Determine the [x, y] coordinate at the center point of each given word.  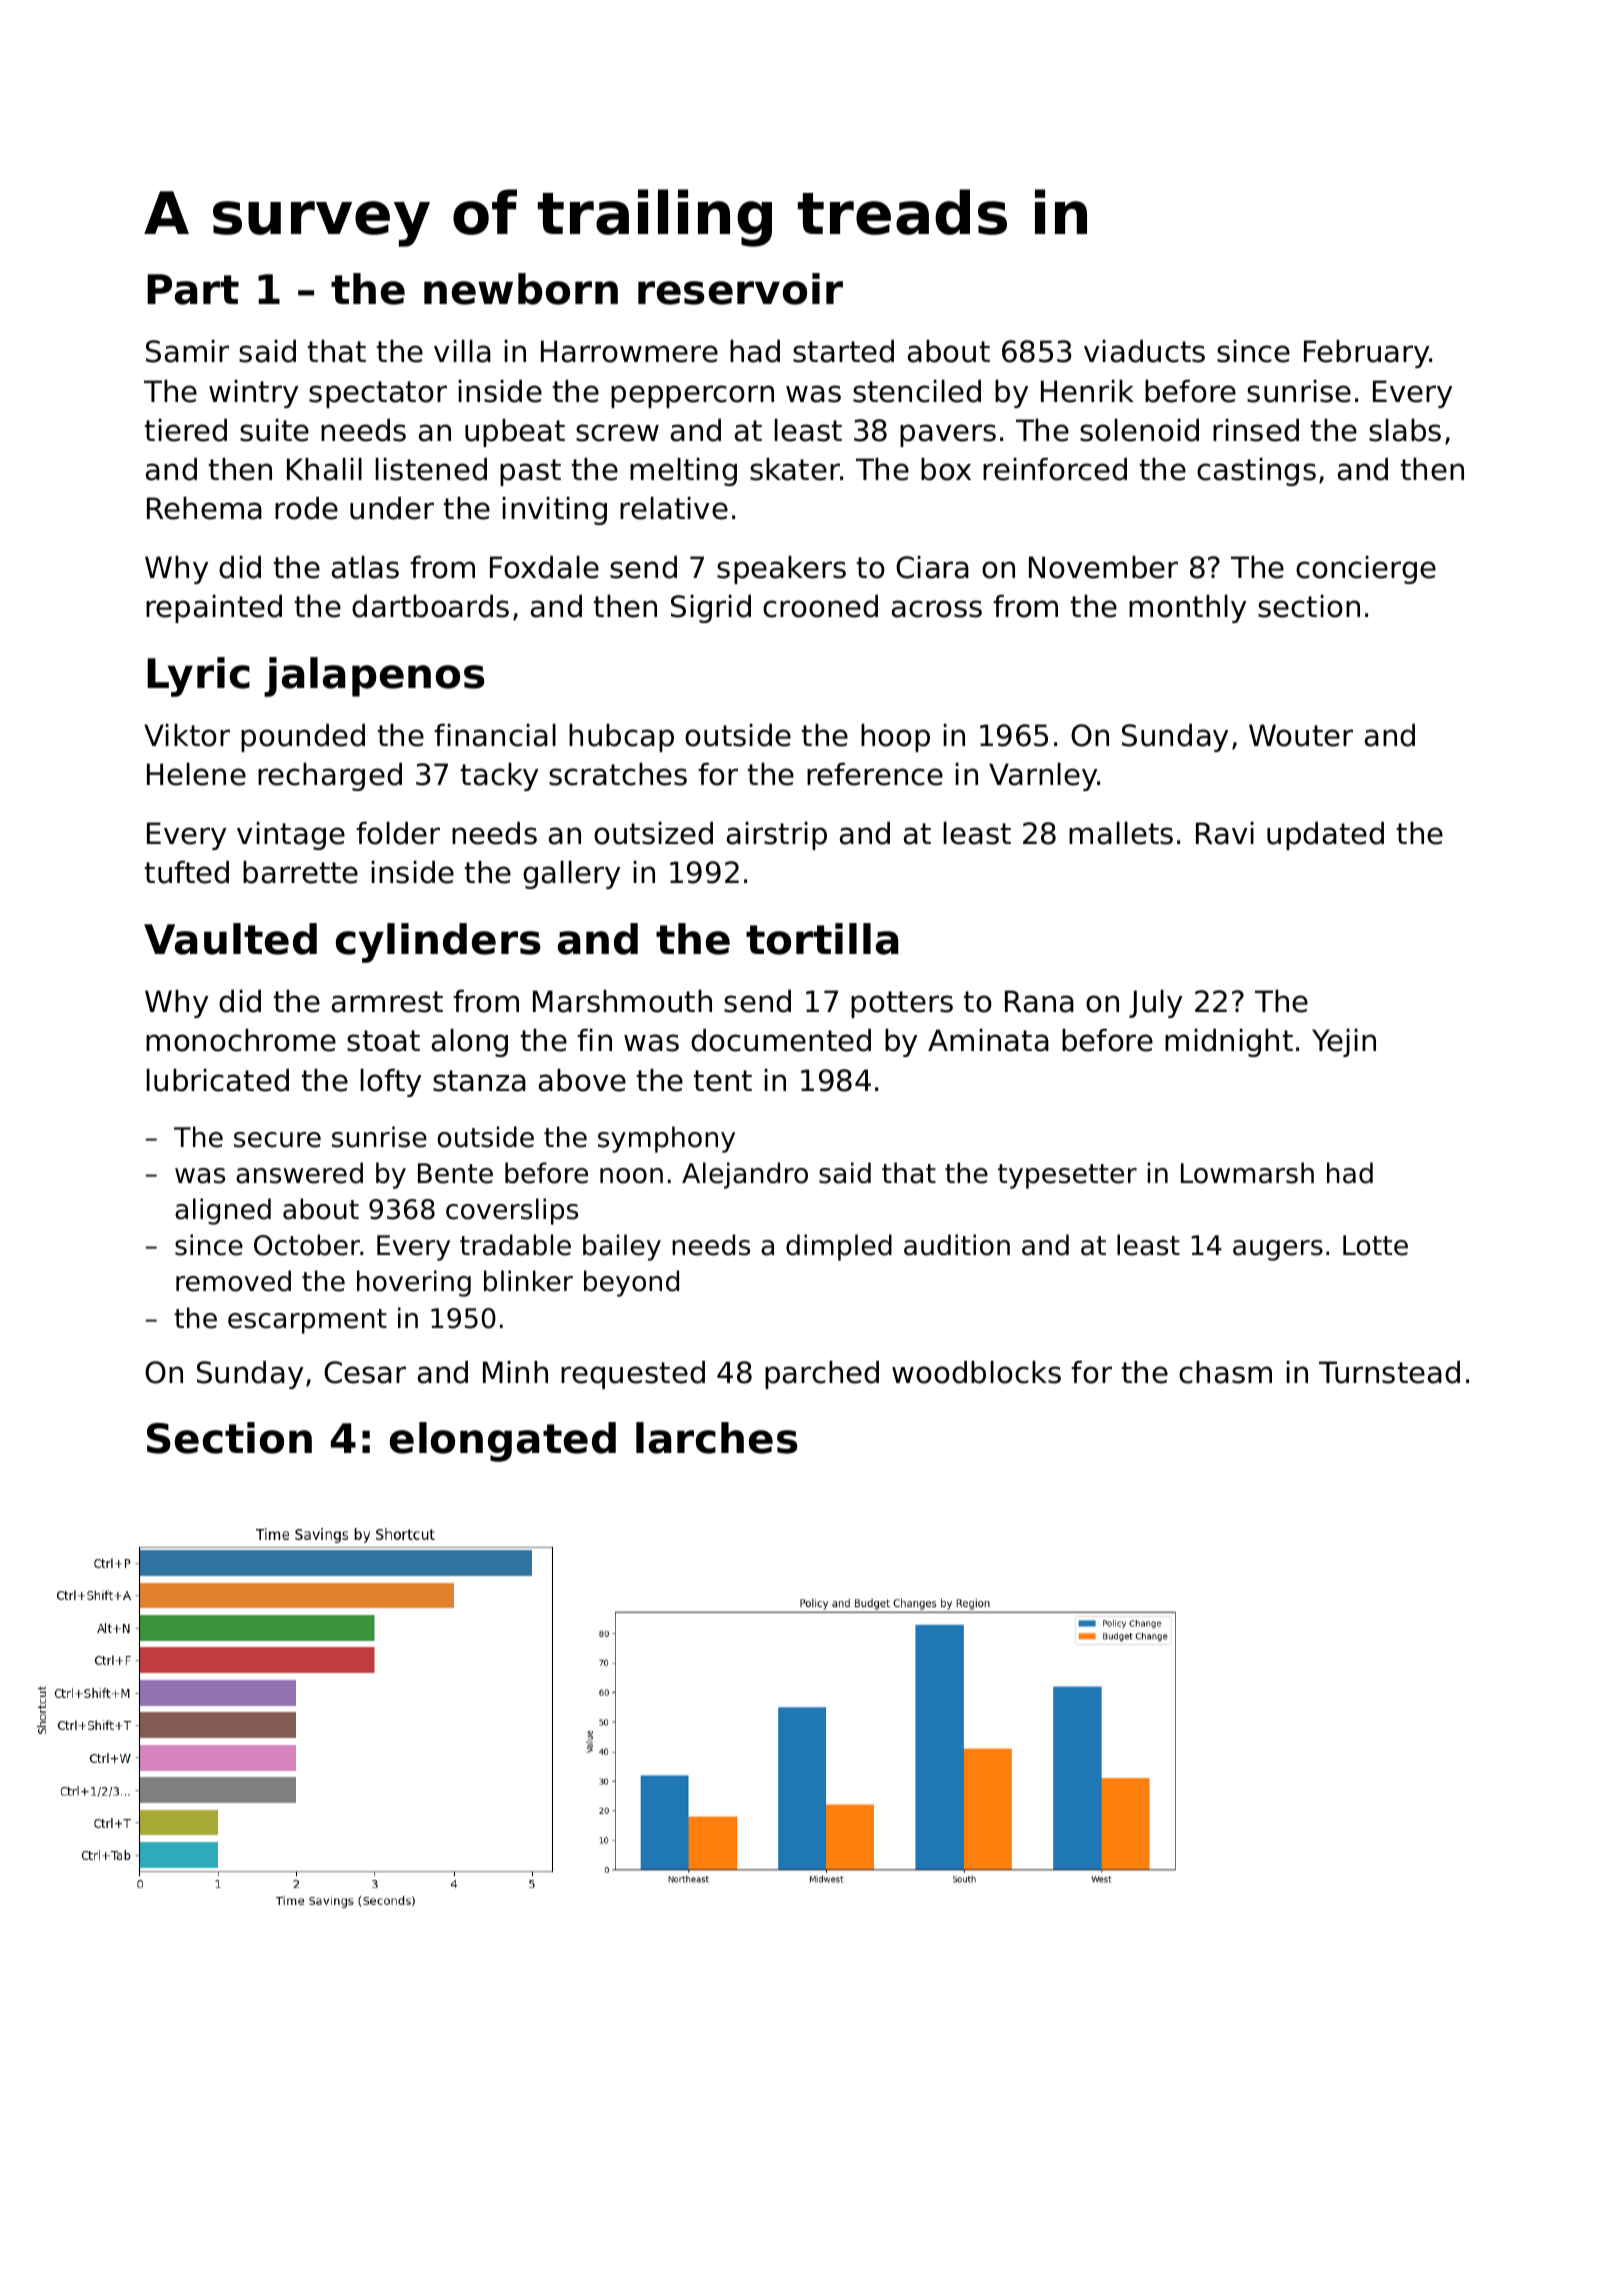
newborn [521, 289]
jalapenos [374, 677]
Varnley [1043, 777]
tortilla [822, 939]
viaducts [1144, 351]
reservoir [740, 289]
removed [233, 1281]
